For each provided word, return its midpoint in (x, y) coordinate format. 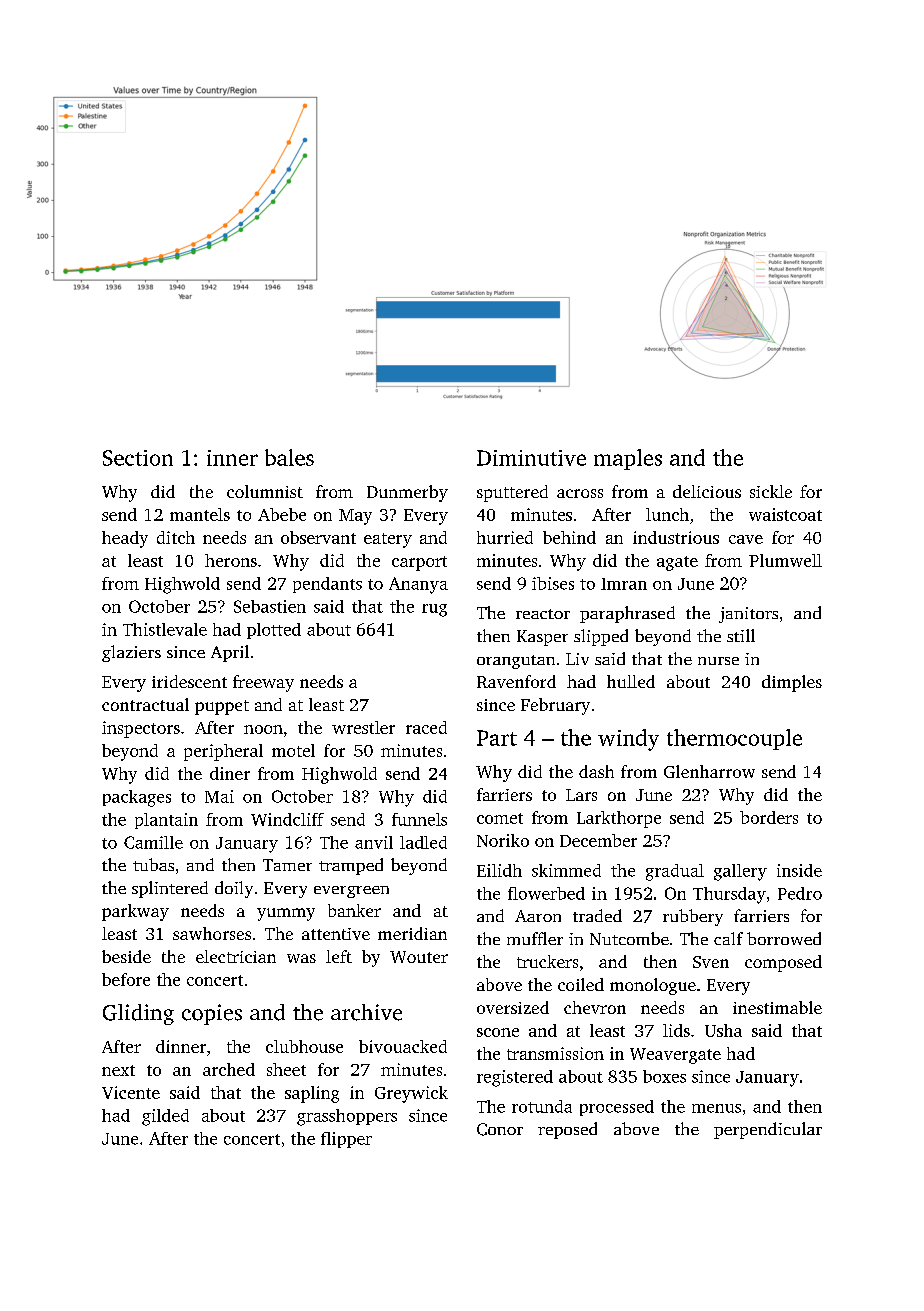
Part (497, 738)
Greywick (411, 1094)
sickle (771, 491)
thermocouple (734, 739)
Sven (711, 962)
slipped (601, 637)
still (741, 635)
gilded (165, 1117)
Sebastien (270, 606)
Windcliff (287, 819)
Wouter (419, 957)
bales (289, 457)
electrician (236, 956)
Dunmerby (407, 493)
